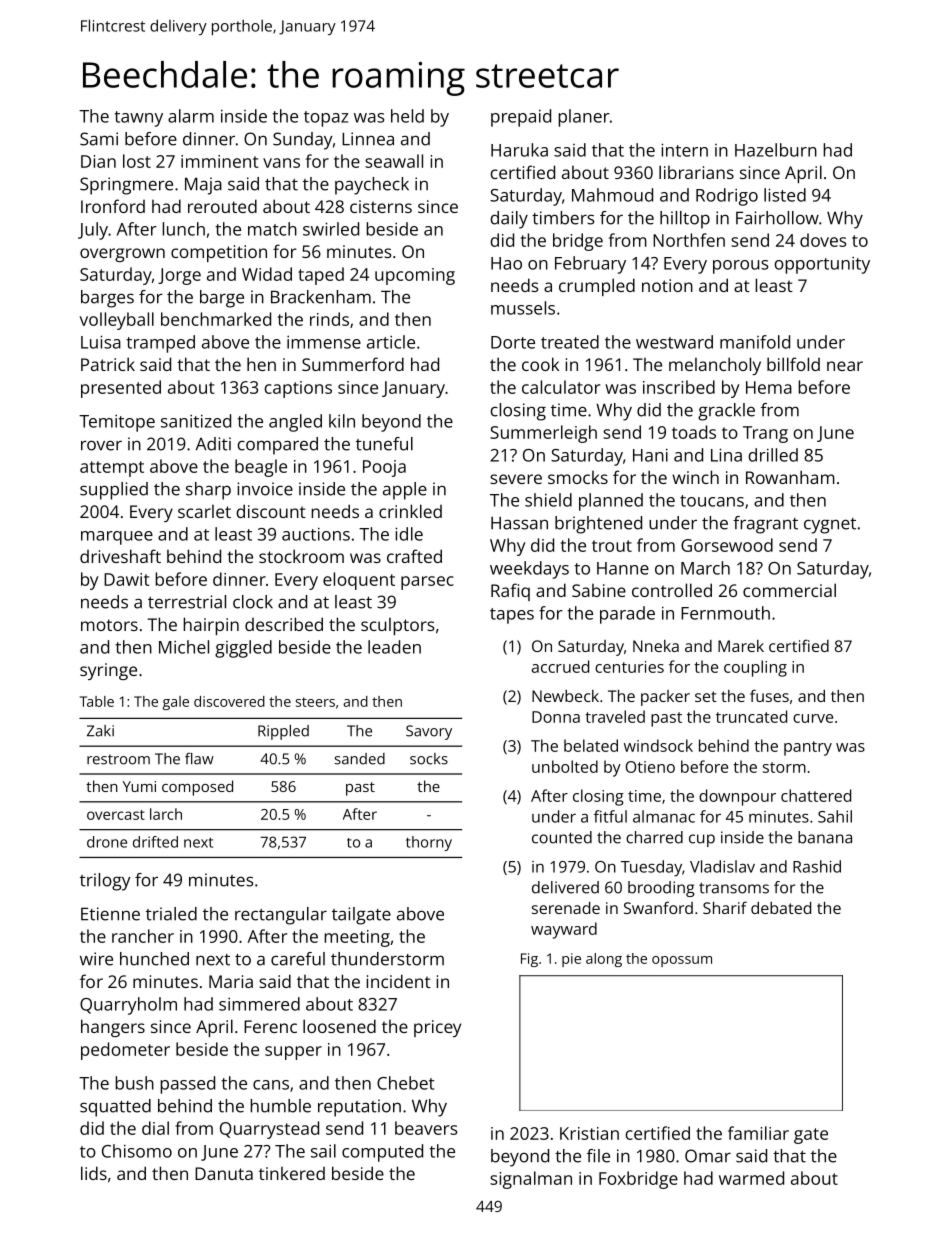 The image size is (952, 1233). What do you see at coordinates (672, 590) in the page?
I see `controlled` at bounding box center [672, 590].
